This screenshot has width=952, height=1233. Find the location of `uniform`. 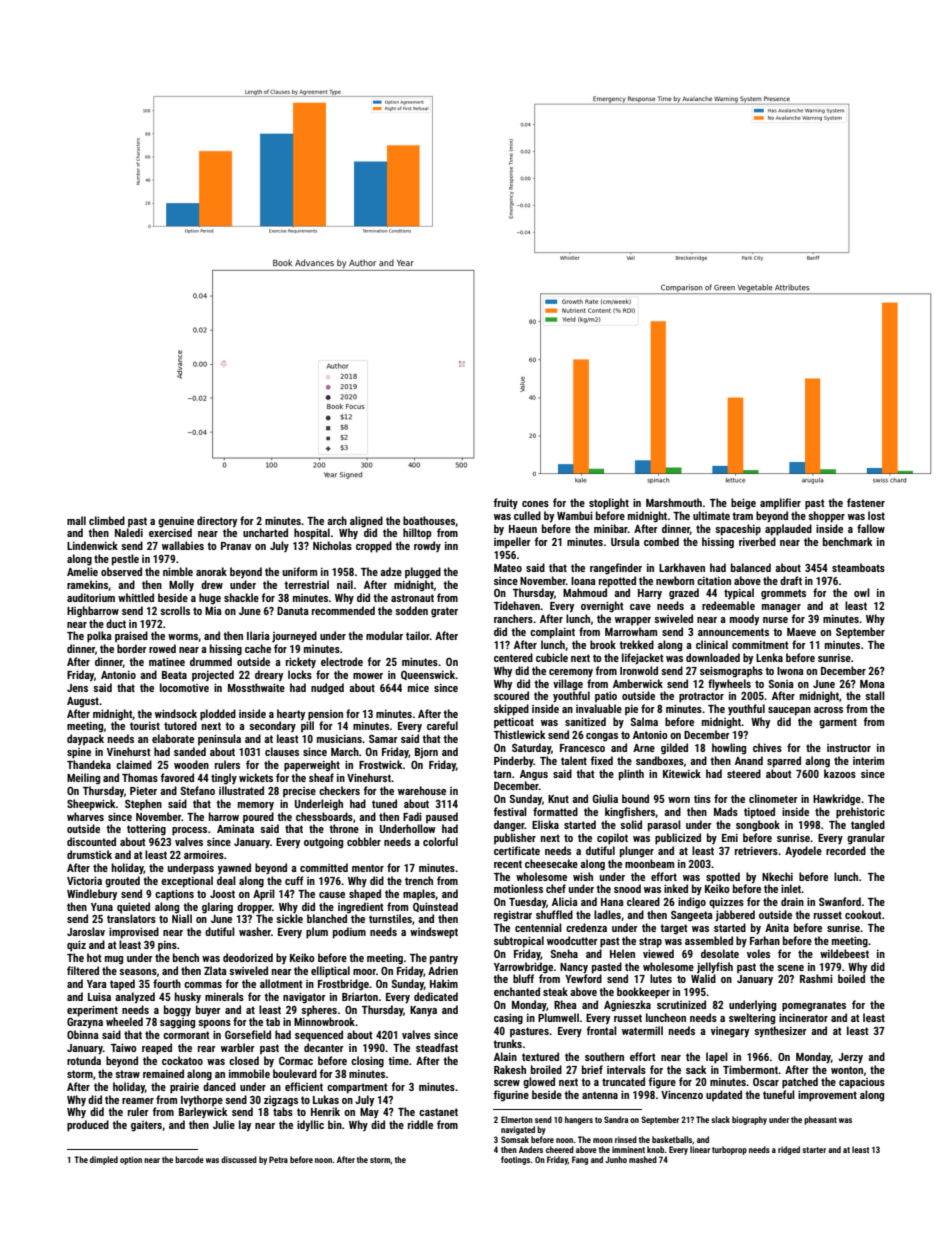

uniform is located at coordinates (300, 571).
